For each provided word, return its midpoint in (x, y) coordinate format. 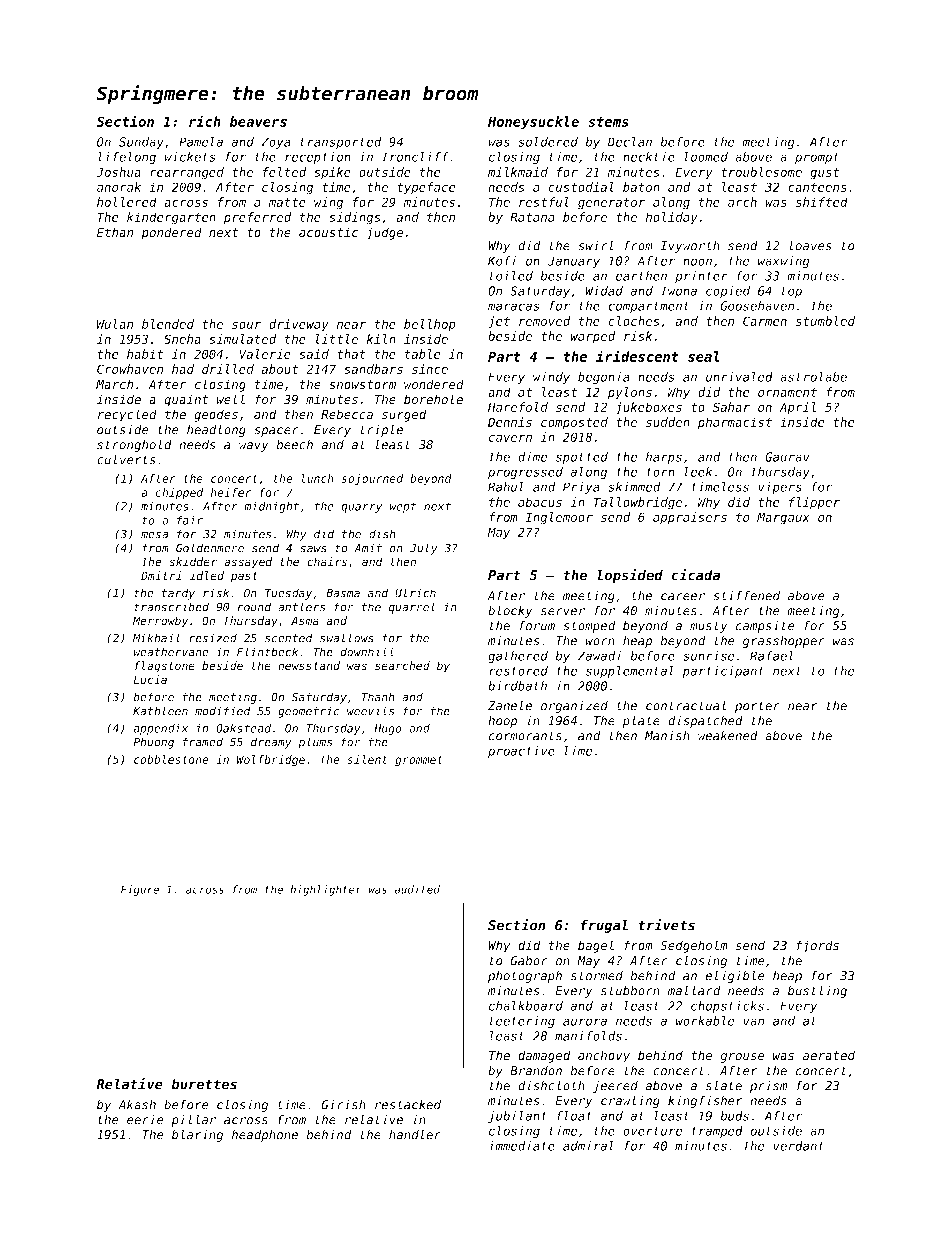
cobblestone (171, 759)
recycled (127, 415)
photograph (525, 976)
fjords (818, 946)
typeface (426, 188)
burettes (204, 1084)
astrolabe (813, 377)
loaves (810, 245)
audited (417, 889)
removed (544, 321)
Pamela (201, 142)
